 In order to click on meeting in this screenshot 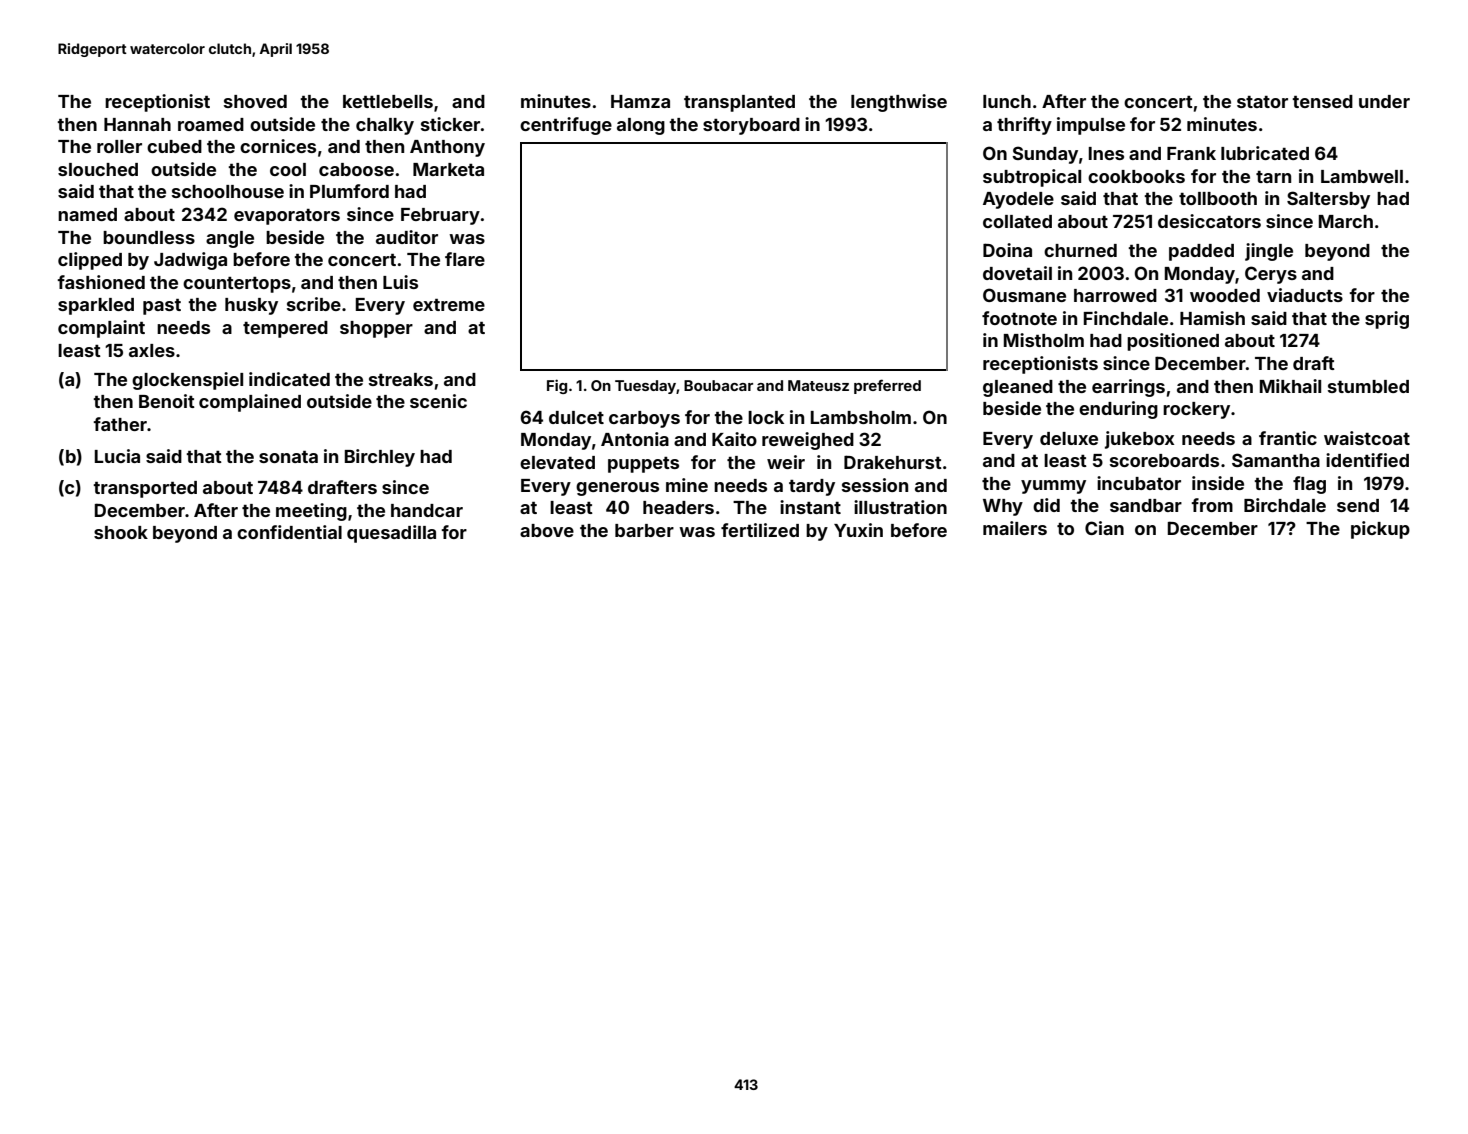, I will do `click(311, 512)`.
